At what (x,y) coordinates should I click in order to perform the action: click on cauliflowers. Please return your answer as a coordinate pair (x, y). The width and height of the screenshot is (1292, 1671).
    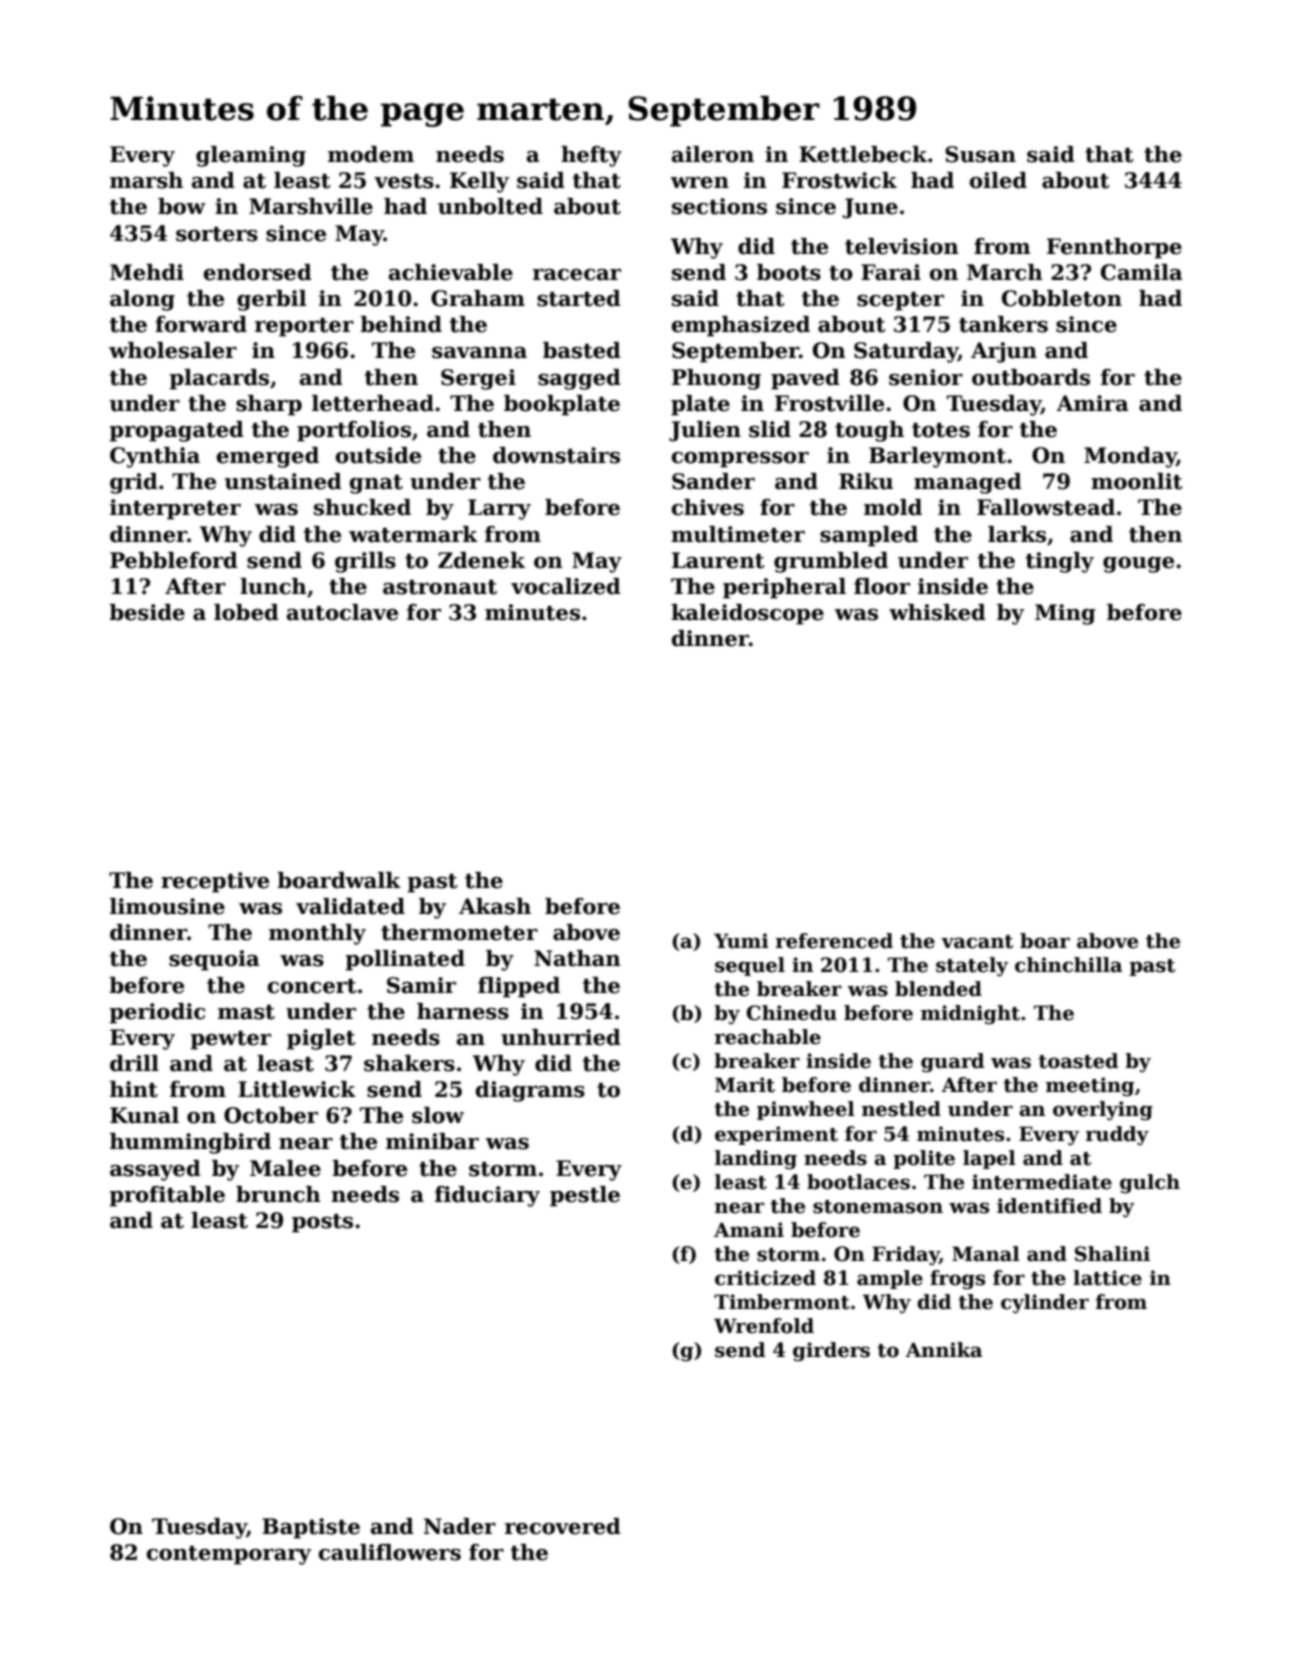
    Looking at the image, I should click on (390, 1552).
